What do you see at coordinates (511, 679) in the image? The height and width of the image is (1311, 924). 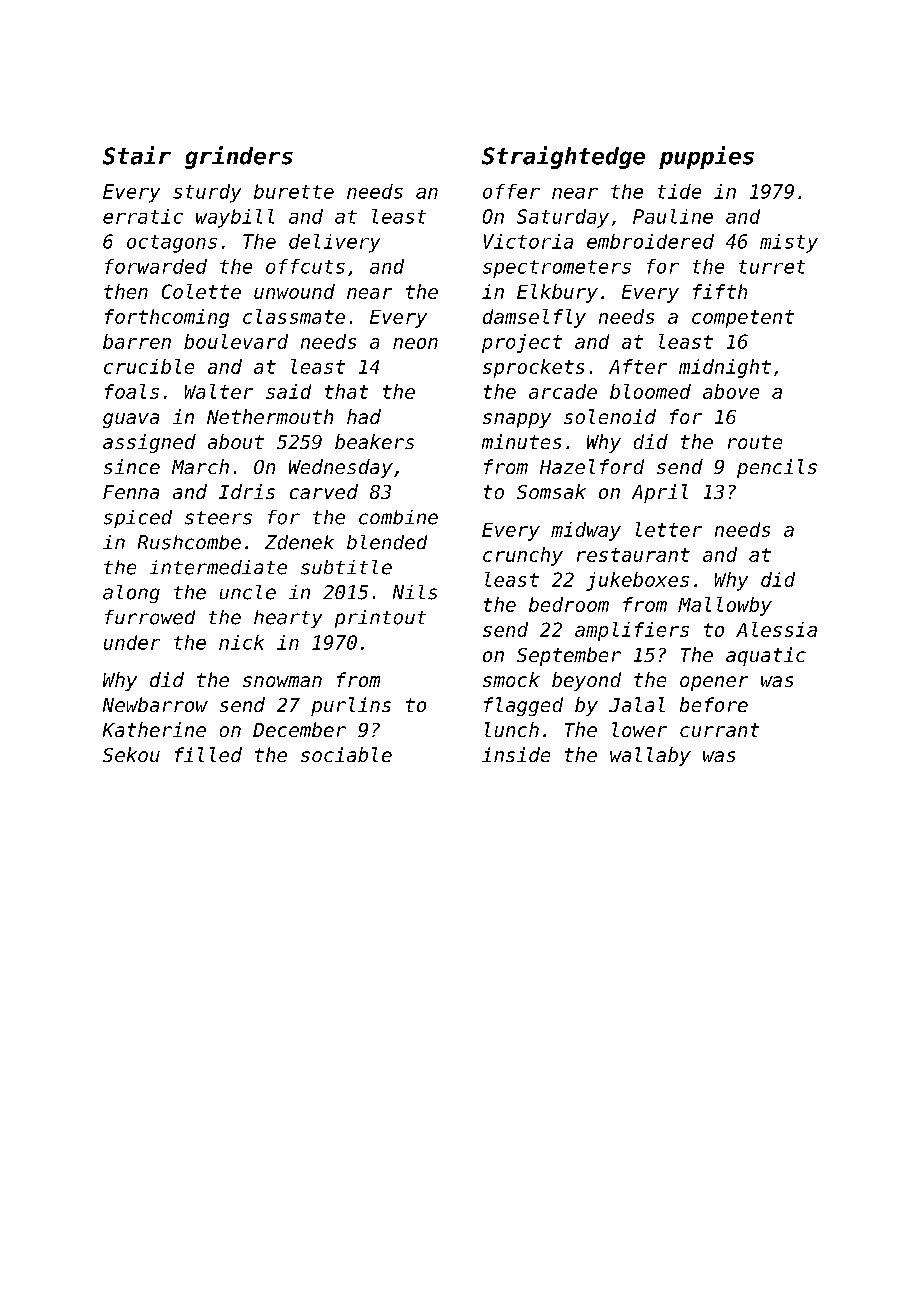 I see `smock` at bounding box center [511, 679].
